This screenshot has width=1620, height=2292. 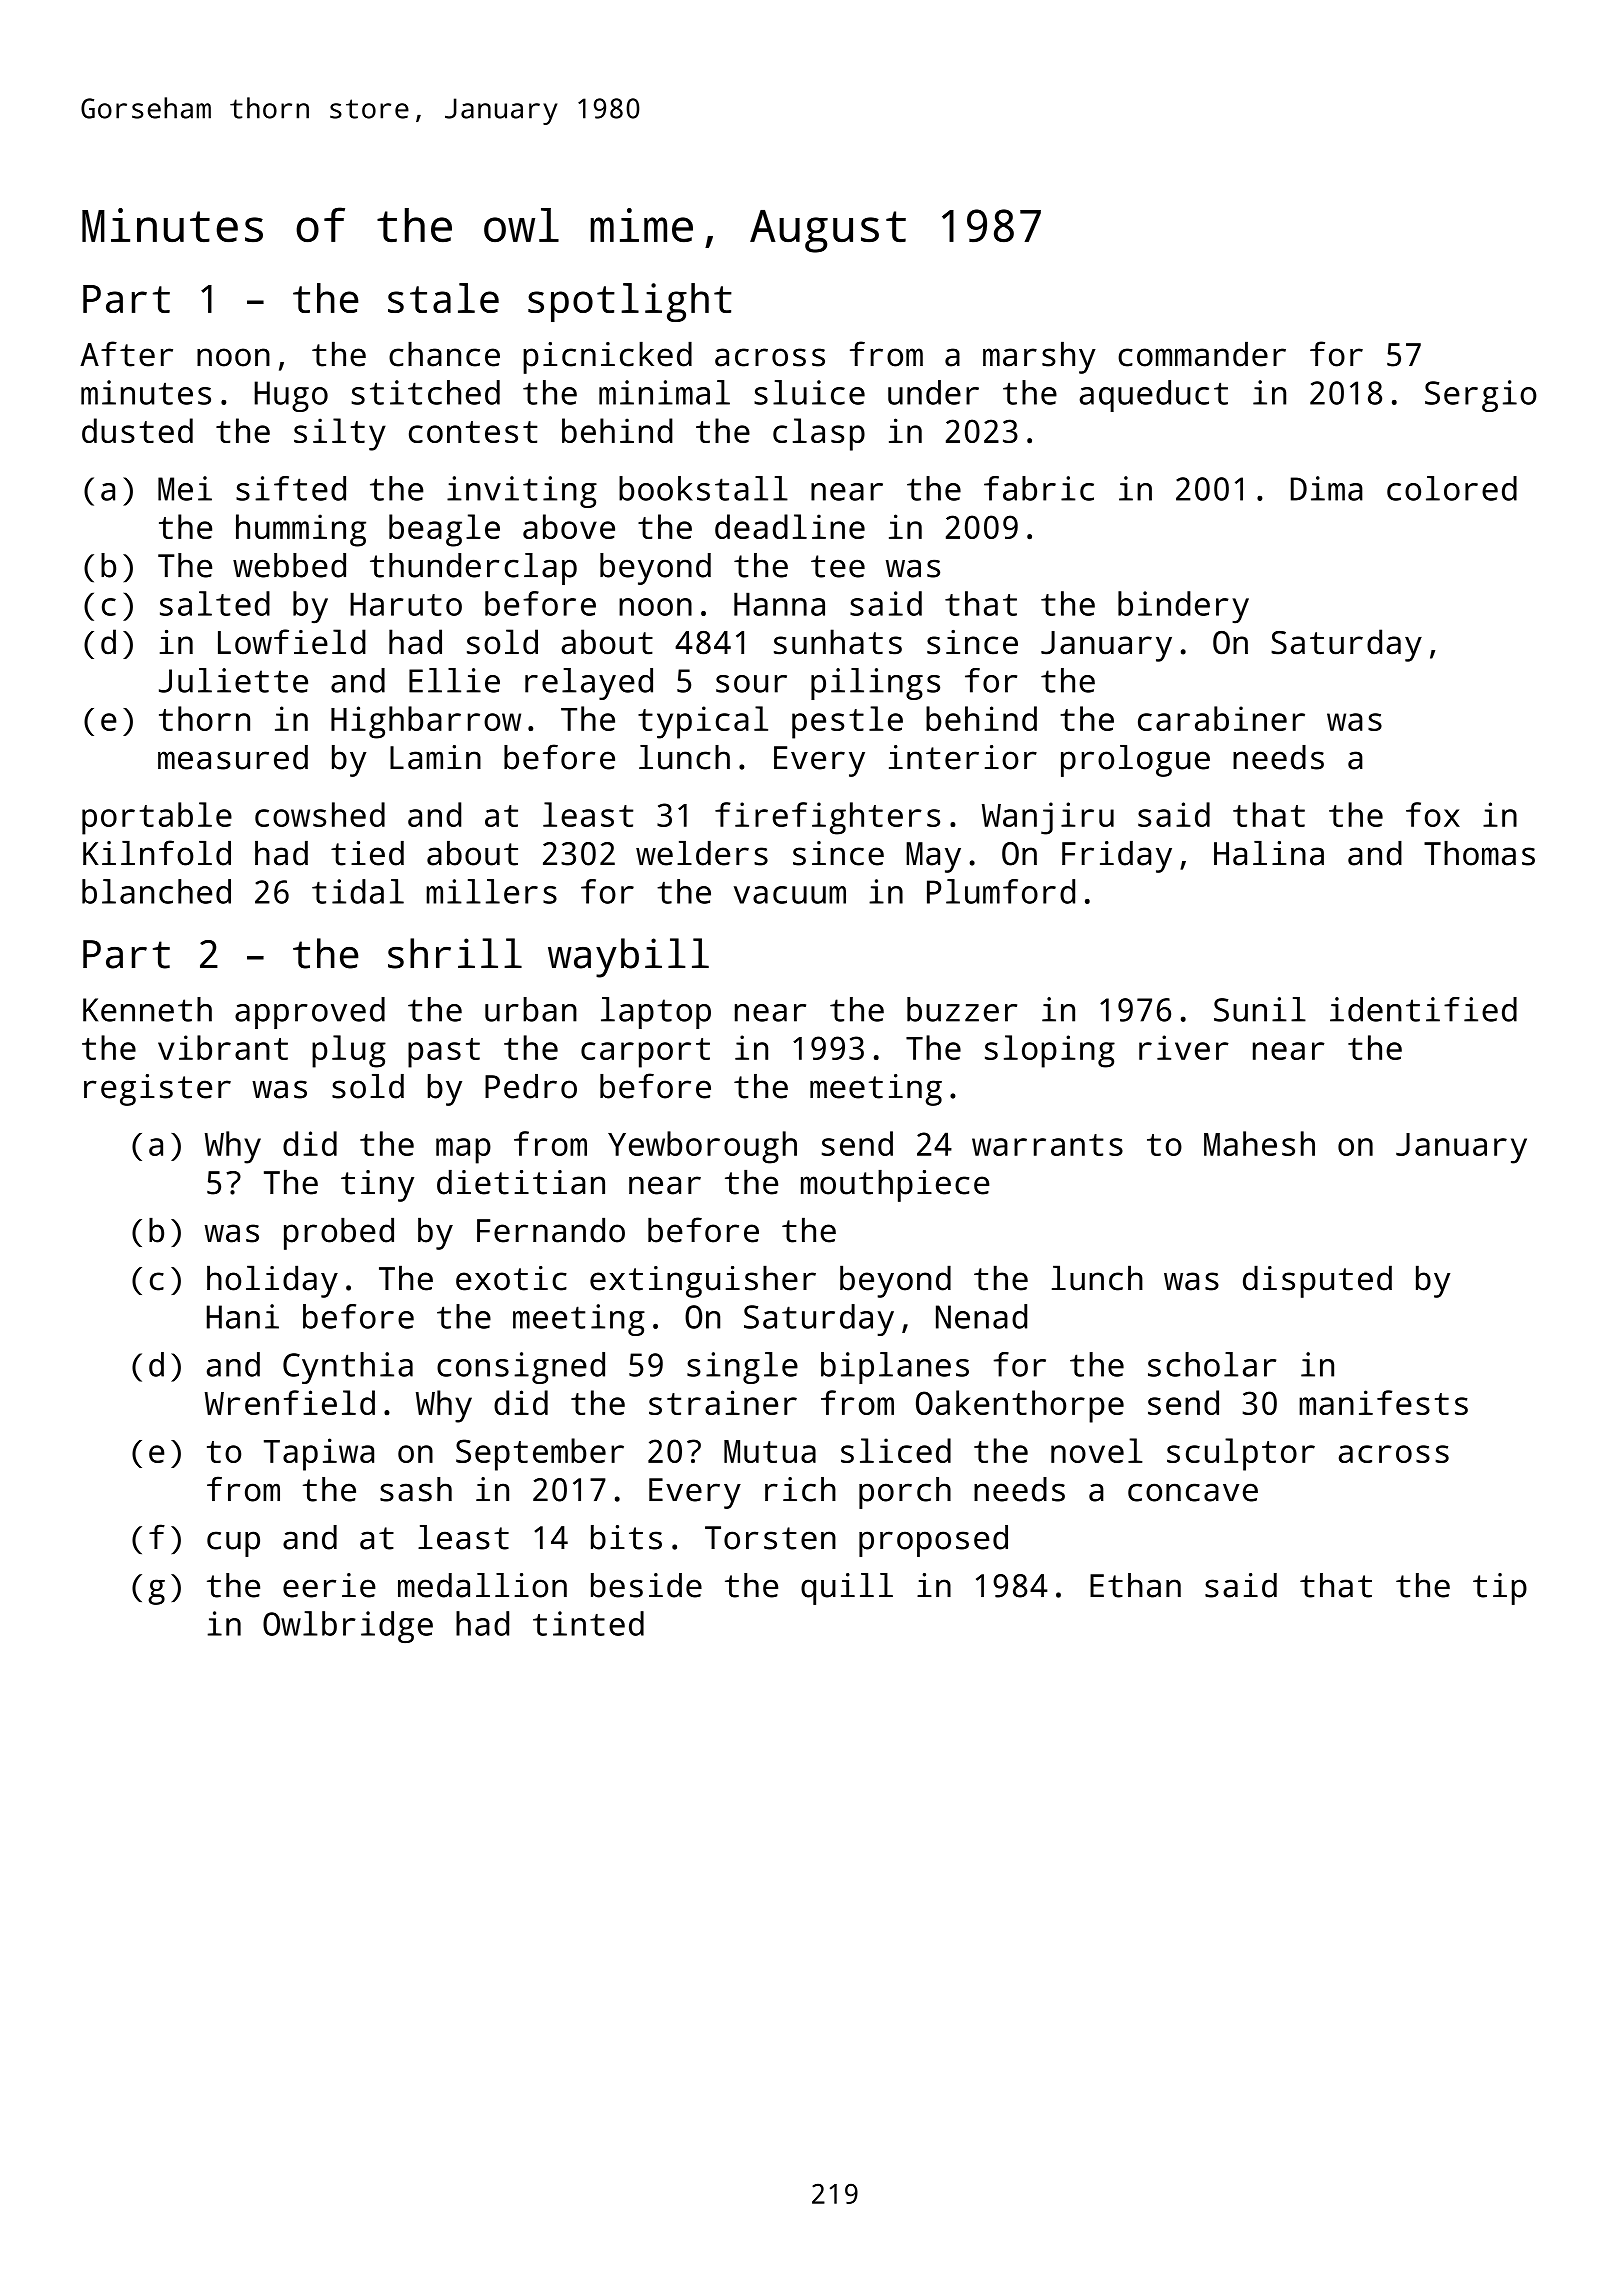 What do you see at coordinates (1047, 1145) in the screenshot?
I see `warrants` at bounding box center [1047, 1145].
